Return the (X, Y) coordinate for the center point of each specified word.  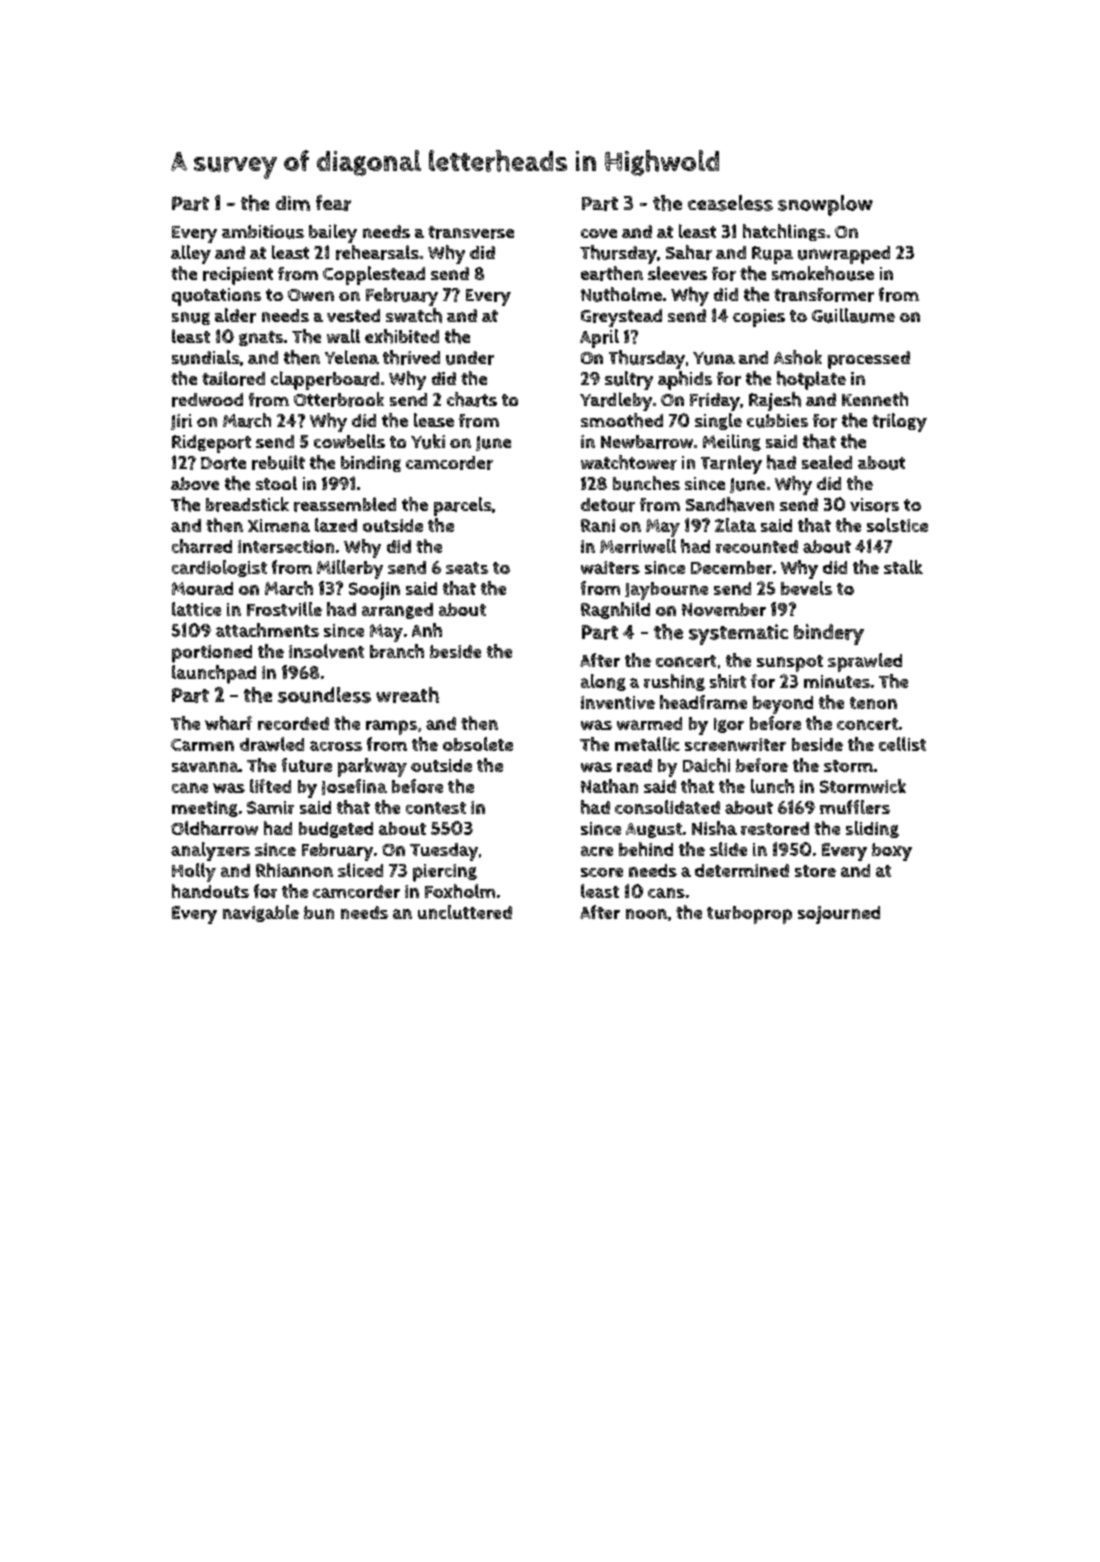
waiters (610, 567)
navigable (261, 913)
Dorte (223, 463)
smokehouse (823, 273)
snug (191, 318)
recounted (757, 546)
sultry (629, 380)
